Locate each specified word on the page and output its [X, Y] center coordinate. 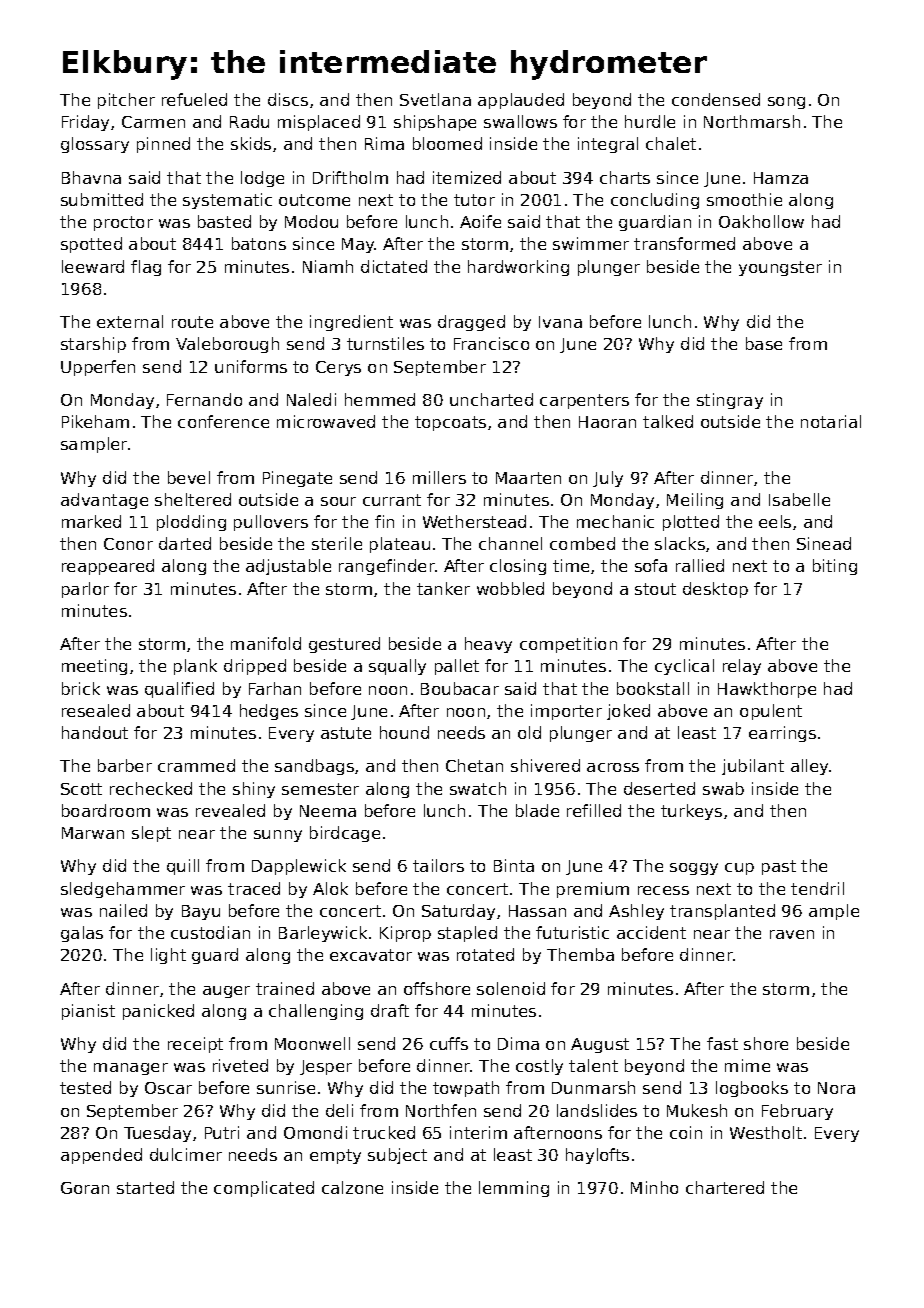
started [145, 1187]
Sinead [824, 543]
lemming [514, 1189]
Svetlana [435, 99]
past [779, 867]
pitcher [126, 101]
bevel [189, 477]
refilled [594, 810]
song [786, 103]
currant [392, 500]
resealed [96, 710]
